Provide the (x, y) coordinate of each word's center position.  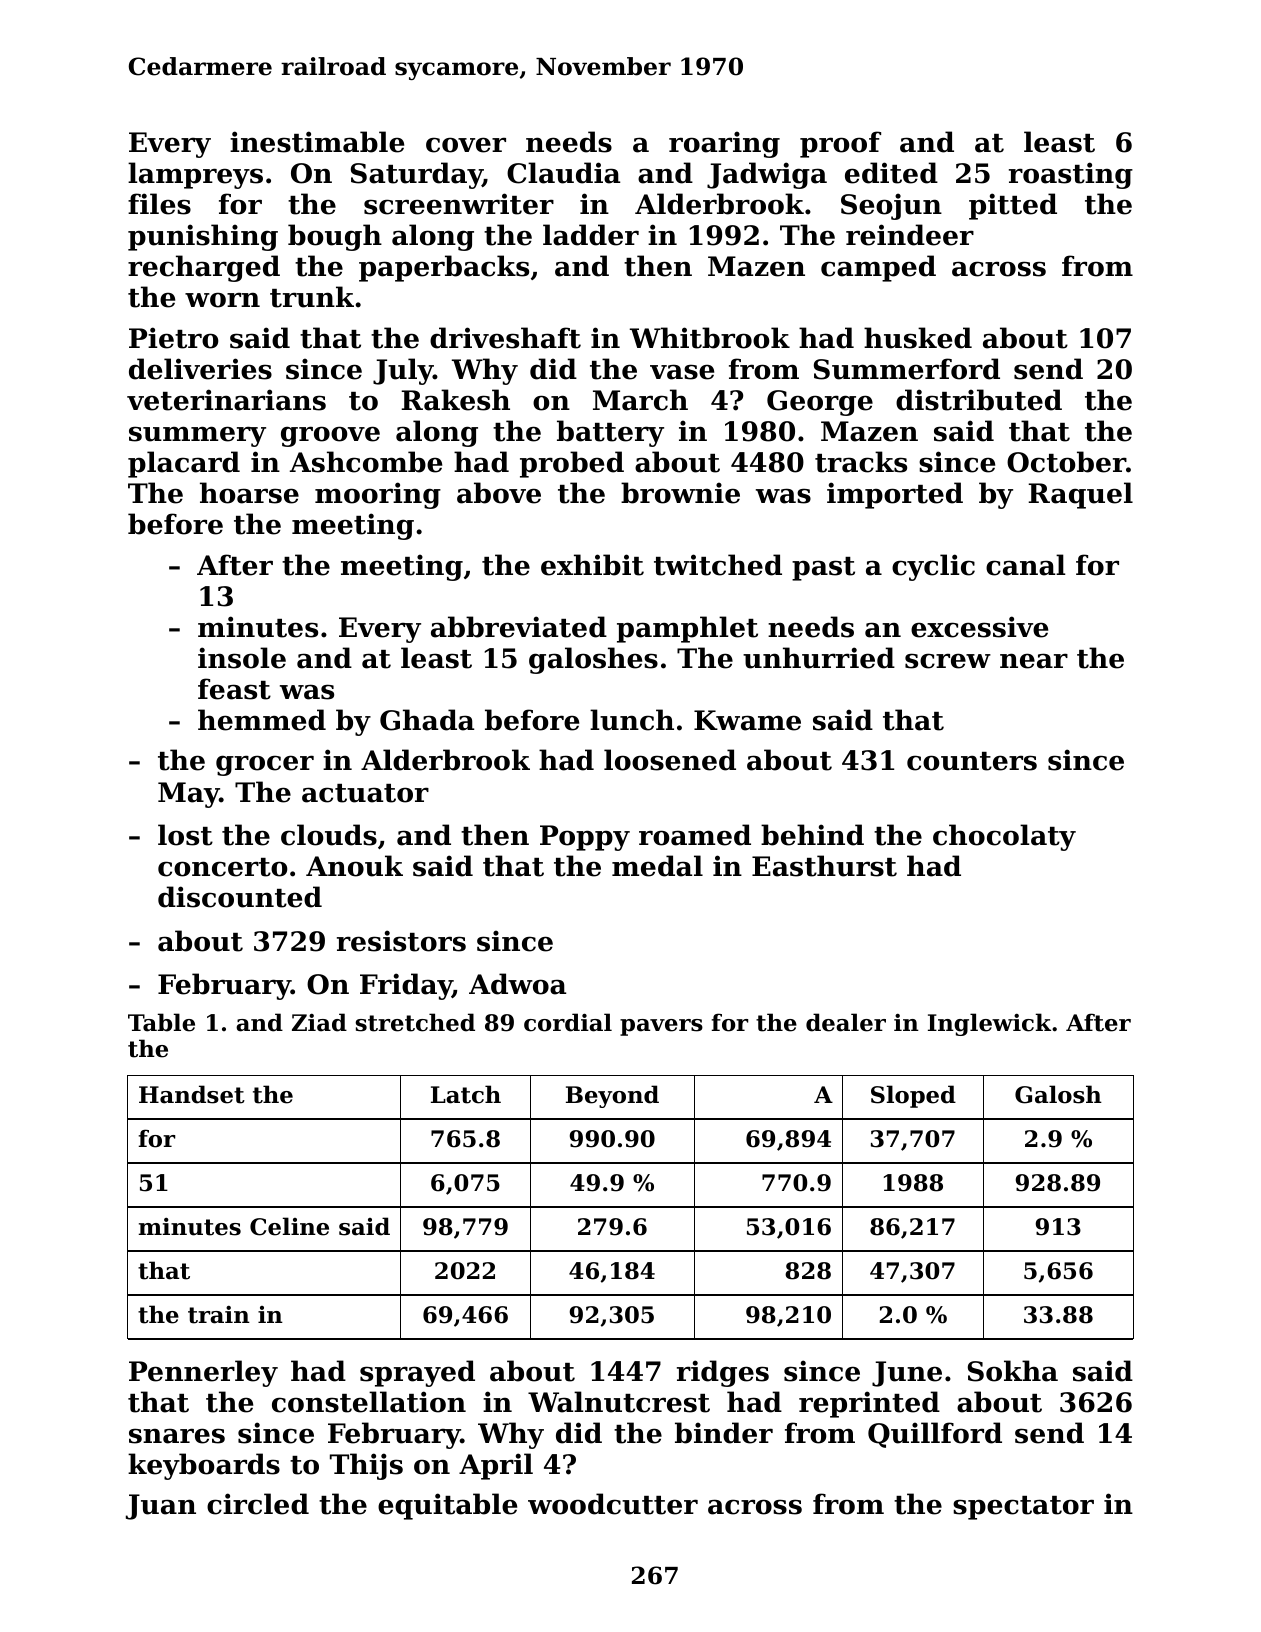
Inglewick (989, 1024)
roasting (1071, 175)
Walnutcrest (619, 1402)
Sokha (1013, 1371)
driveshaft (505, 338)
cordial (568, 1022)
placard (184, 464)
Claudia (563, 173)
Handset (192, 1094)
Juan (161, 1507)
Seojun (891, 206)
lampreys (195, 175)
